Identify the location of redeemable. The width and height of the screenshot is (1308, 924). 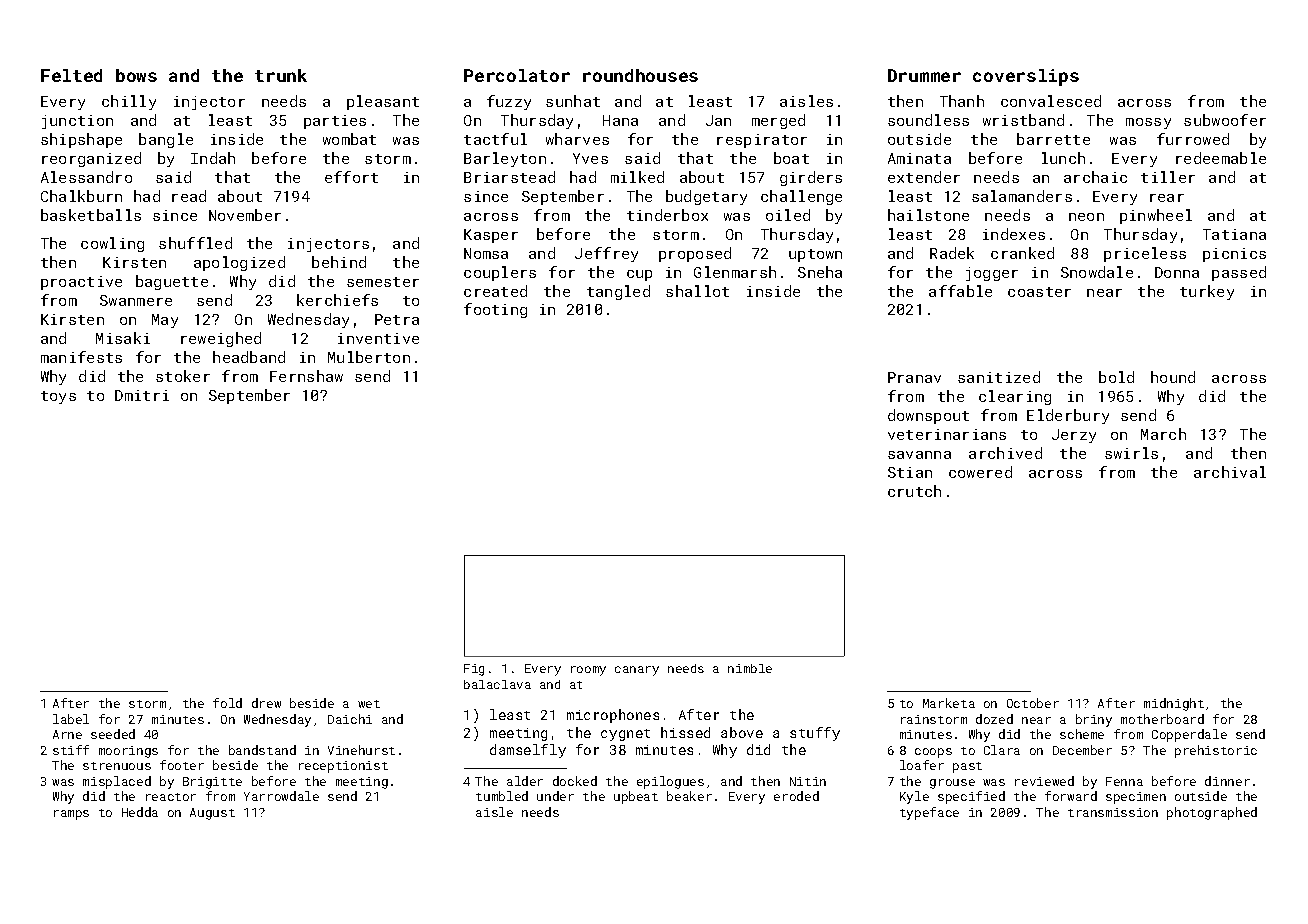
(1221, 158).
